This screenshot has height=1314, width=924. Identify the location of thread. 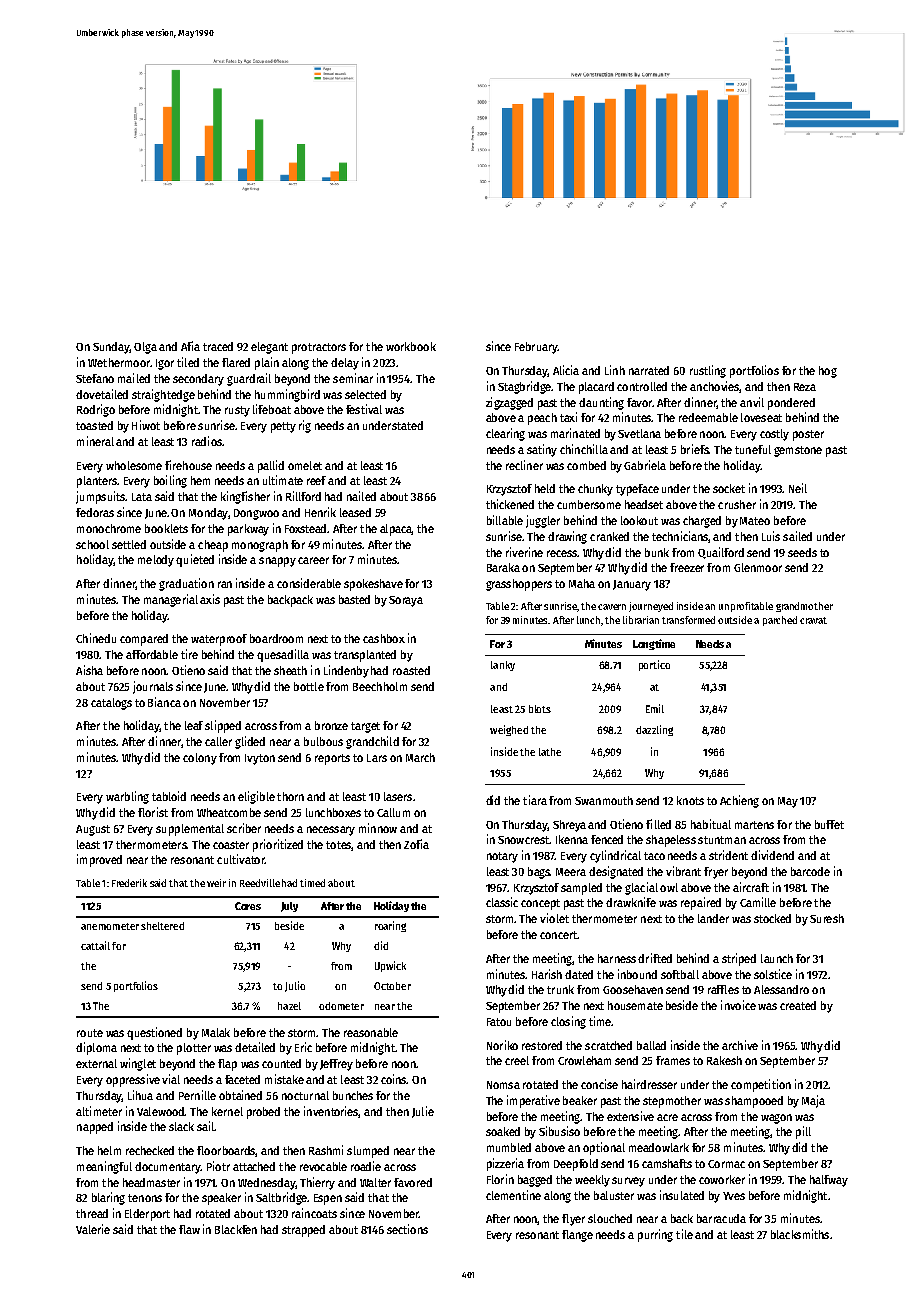
(92, 1213).
